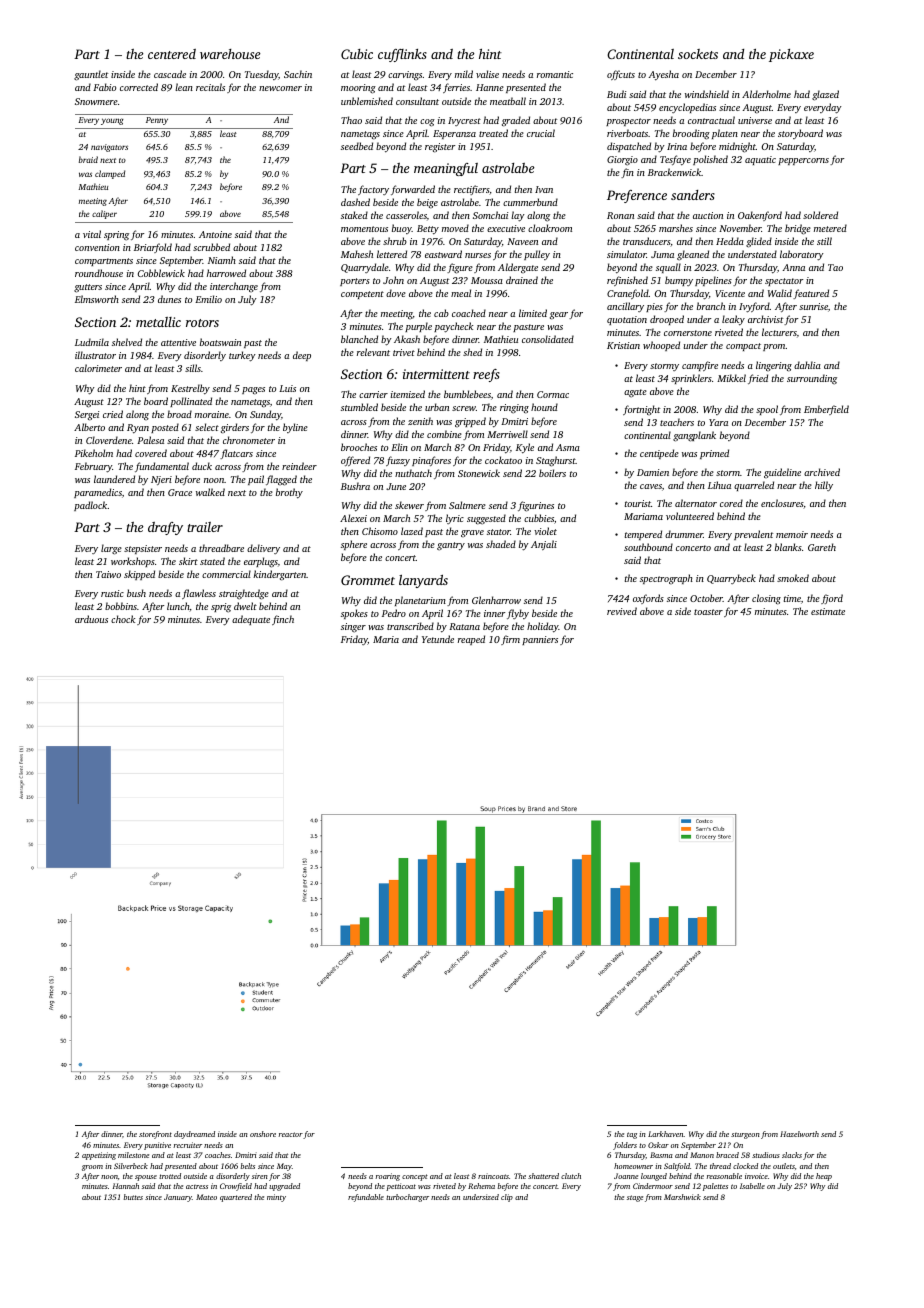  Describe the element at coordinates (92, 1168) in the screenshot. I see `groom` at that location.
